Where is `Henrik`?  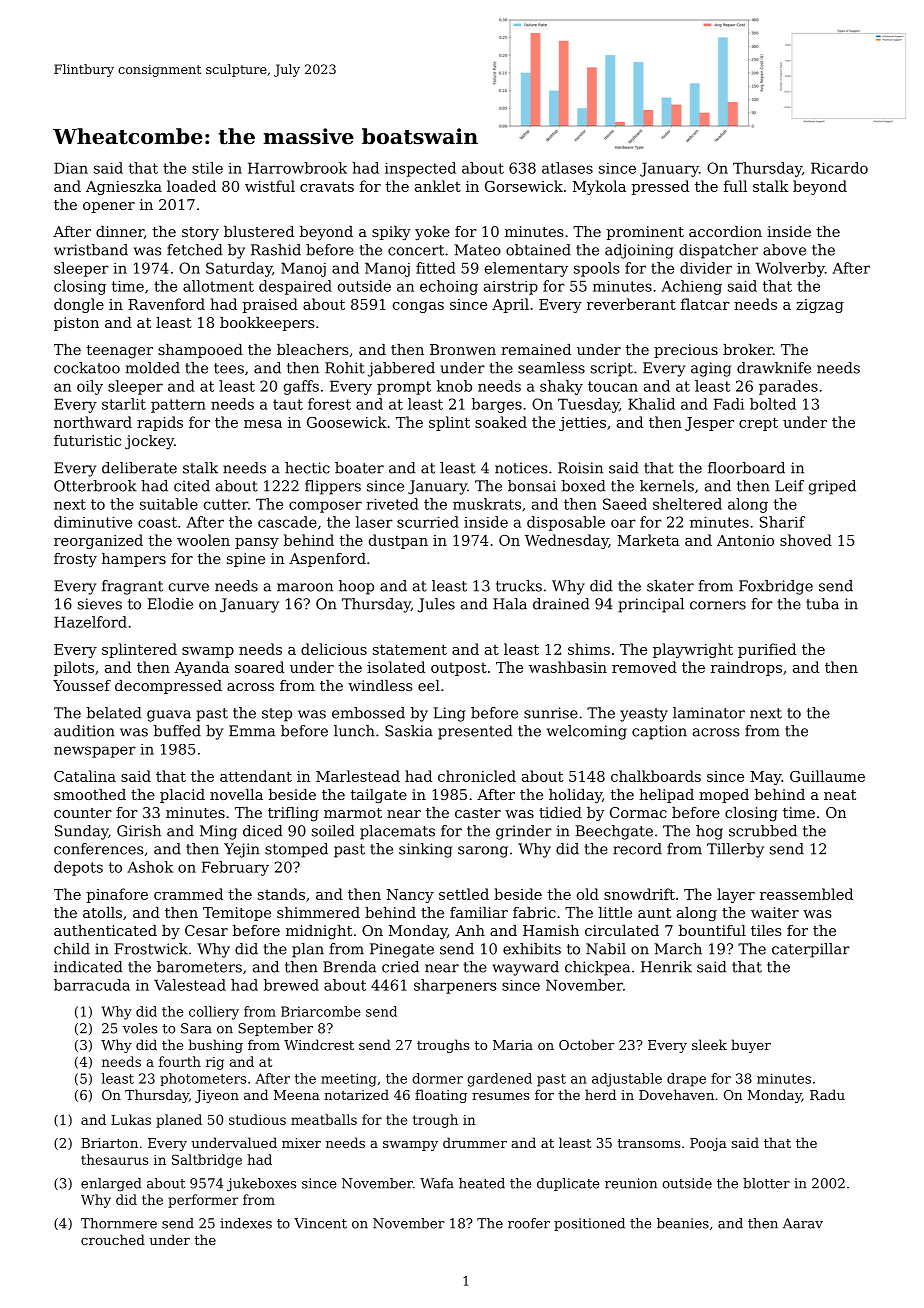
Henrik is located at coordinates (666, 967).
